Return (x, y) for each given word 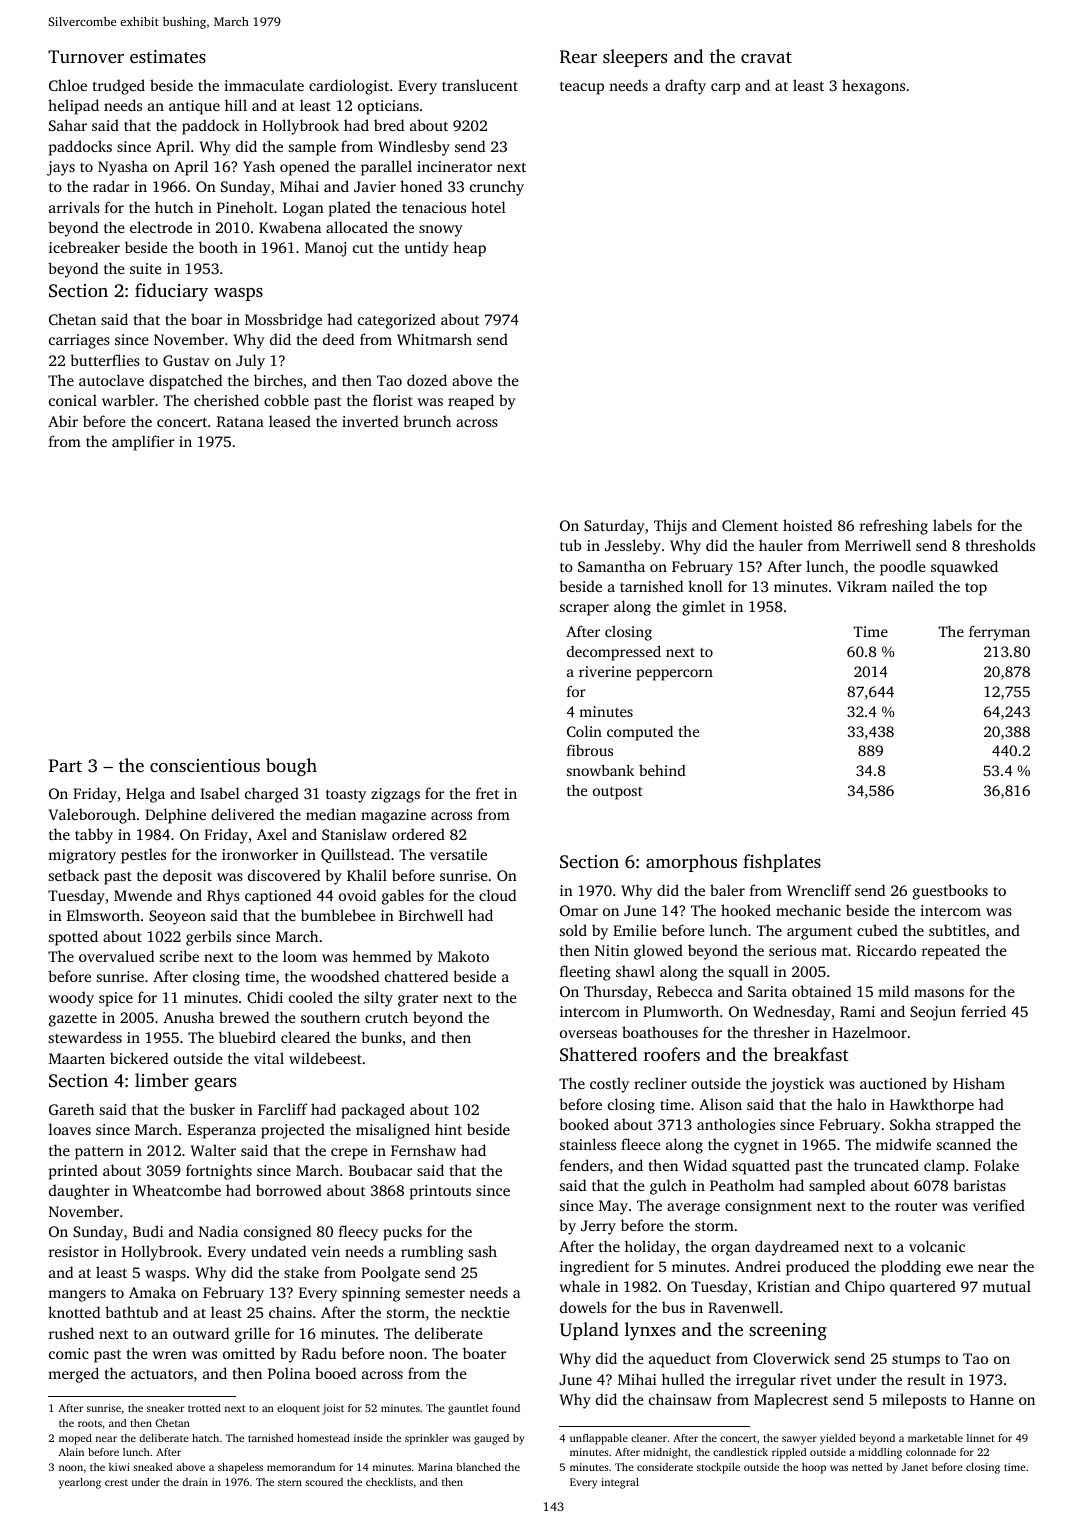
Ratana (240, 421)
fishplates (782, 863)
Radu (319, 1353)
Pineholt (245, 207)
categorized (397, 321)
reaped (471, 402)
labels (952, 525)
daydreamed (797, 1248)
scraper (584, 610)
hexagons (873, 87)
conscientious (205, 765)
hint (448, 1129)
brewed (244, 1017)
